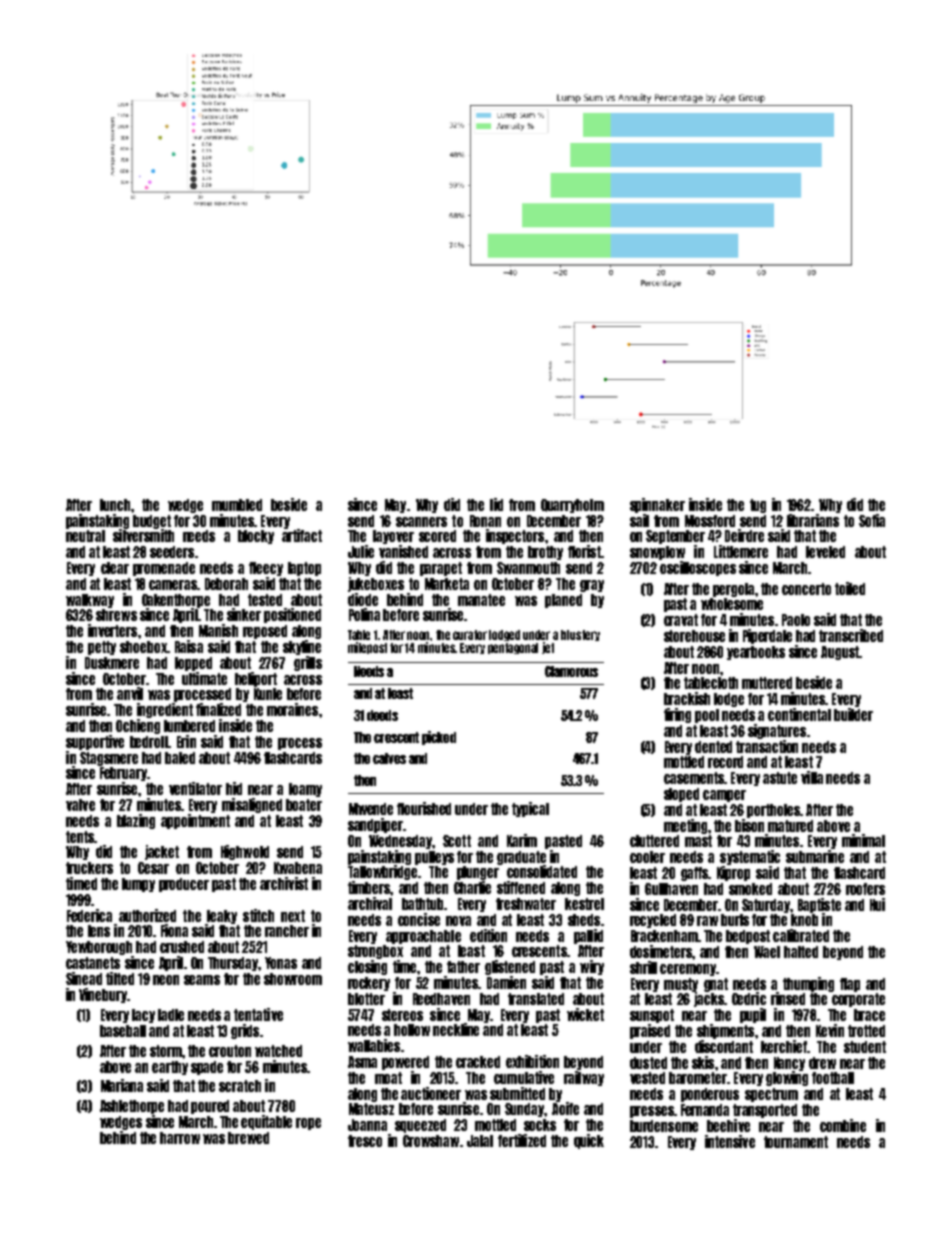 The height and width of the image is (1233, 952). What do you see at coordinates (707, 921) in the image?
I see `raw` at bounding box center [707, 921].
